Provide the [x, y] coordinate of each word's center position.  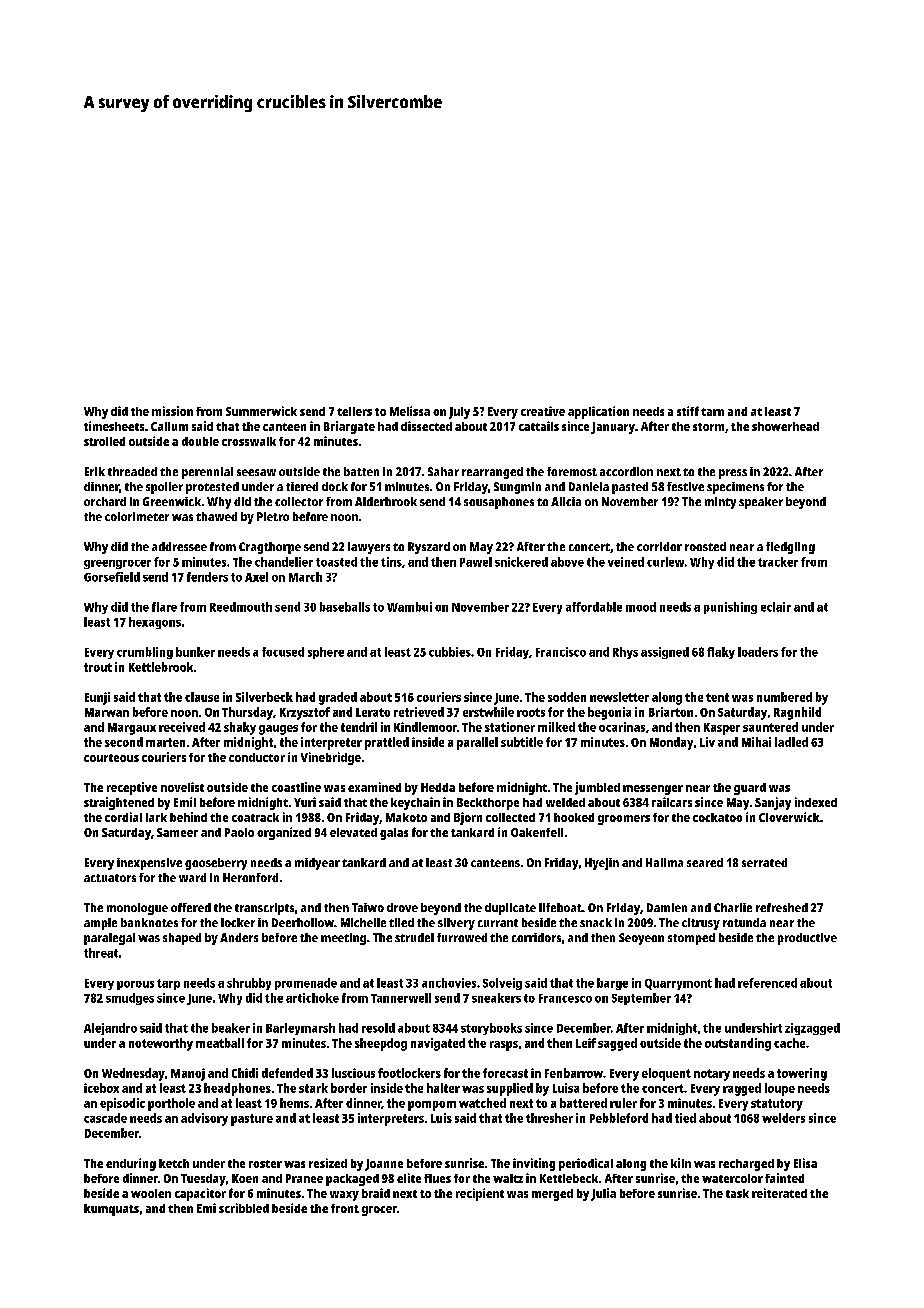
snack [596, 922]
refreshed [782, 907]
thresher [549, 1118]
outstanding [738, 1044]
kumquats [111, 1210]
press [733, 474]
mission [172, 411]
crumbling [145, 653]
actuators [110, 878]
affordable [594, 607]
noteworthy [161, 1044]
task [737, 1193]
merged [552, 1195]
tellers [354, 411]
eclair [776, 607]
